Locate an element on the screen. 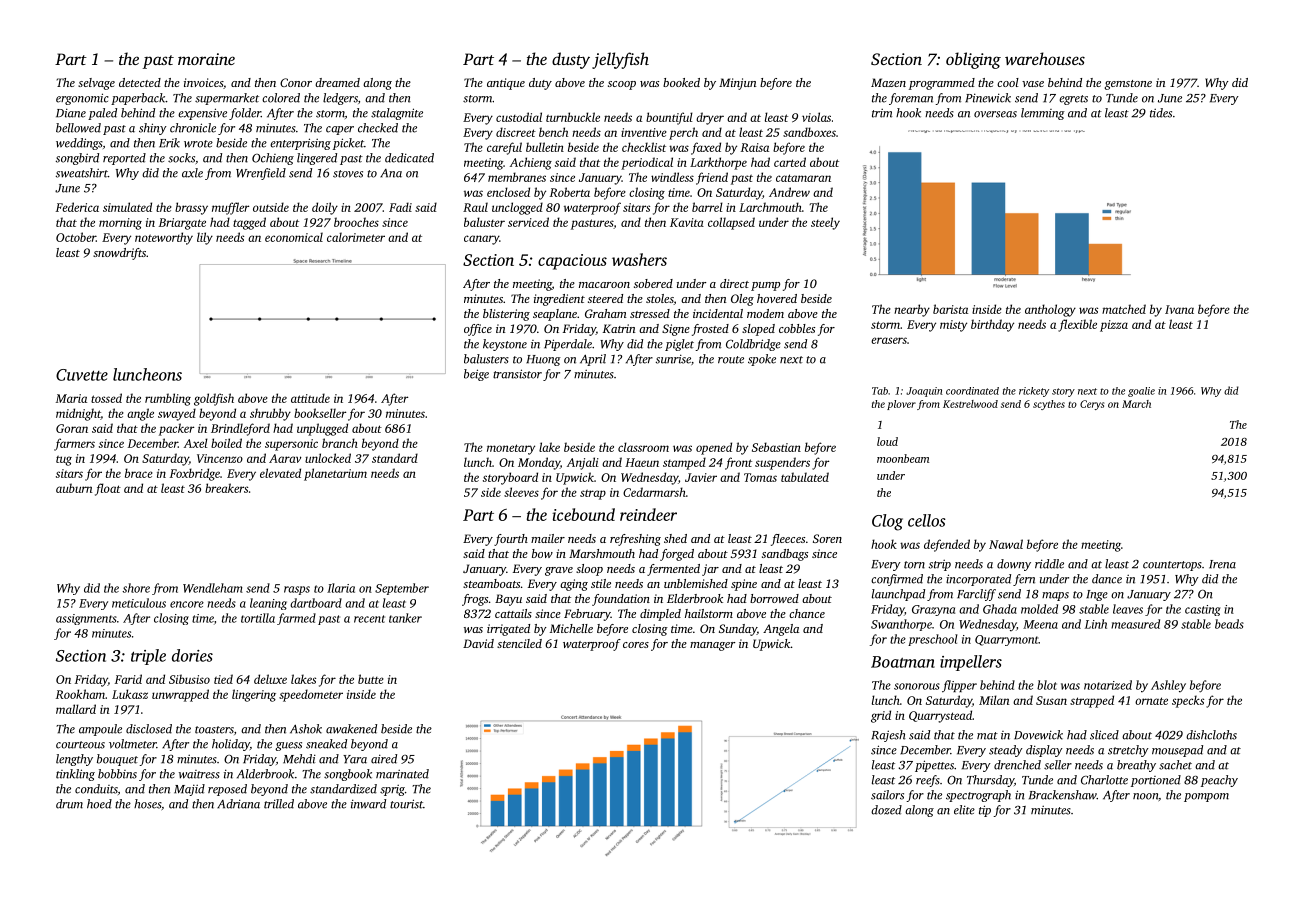 This screenshot has width=1308, height=924. supersonic is located at coordinates (291, 445).
